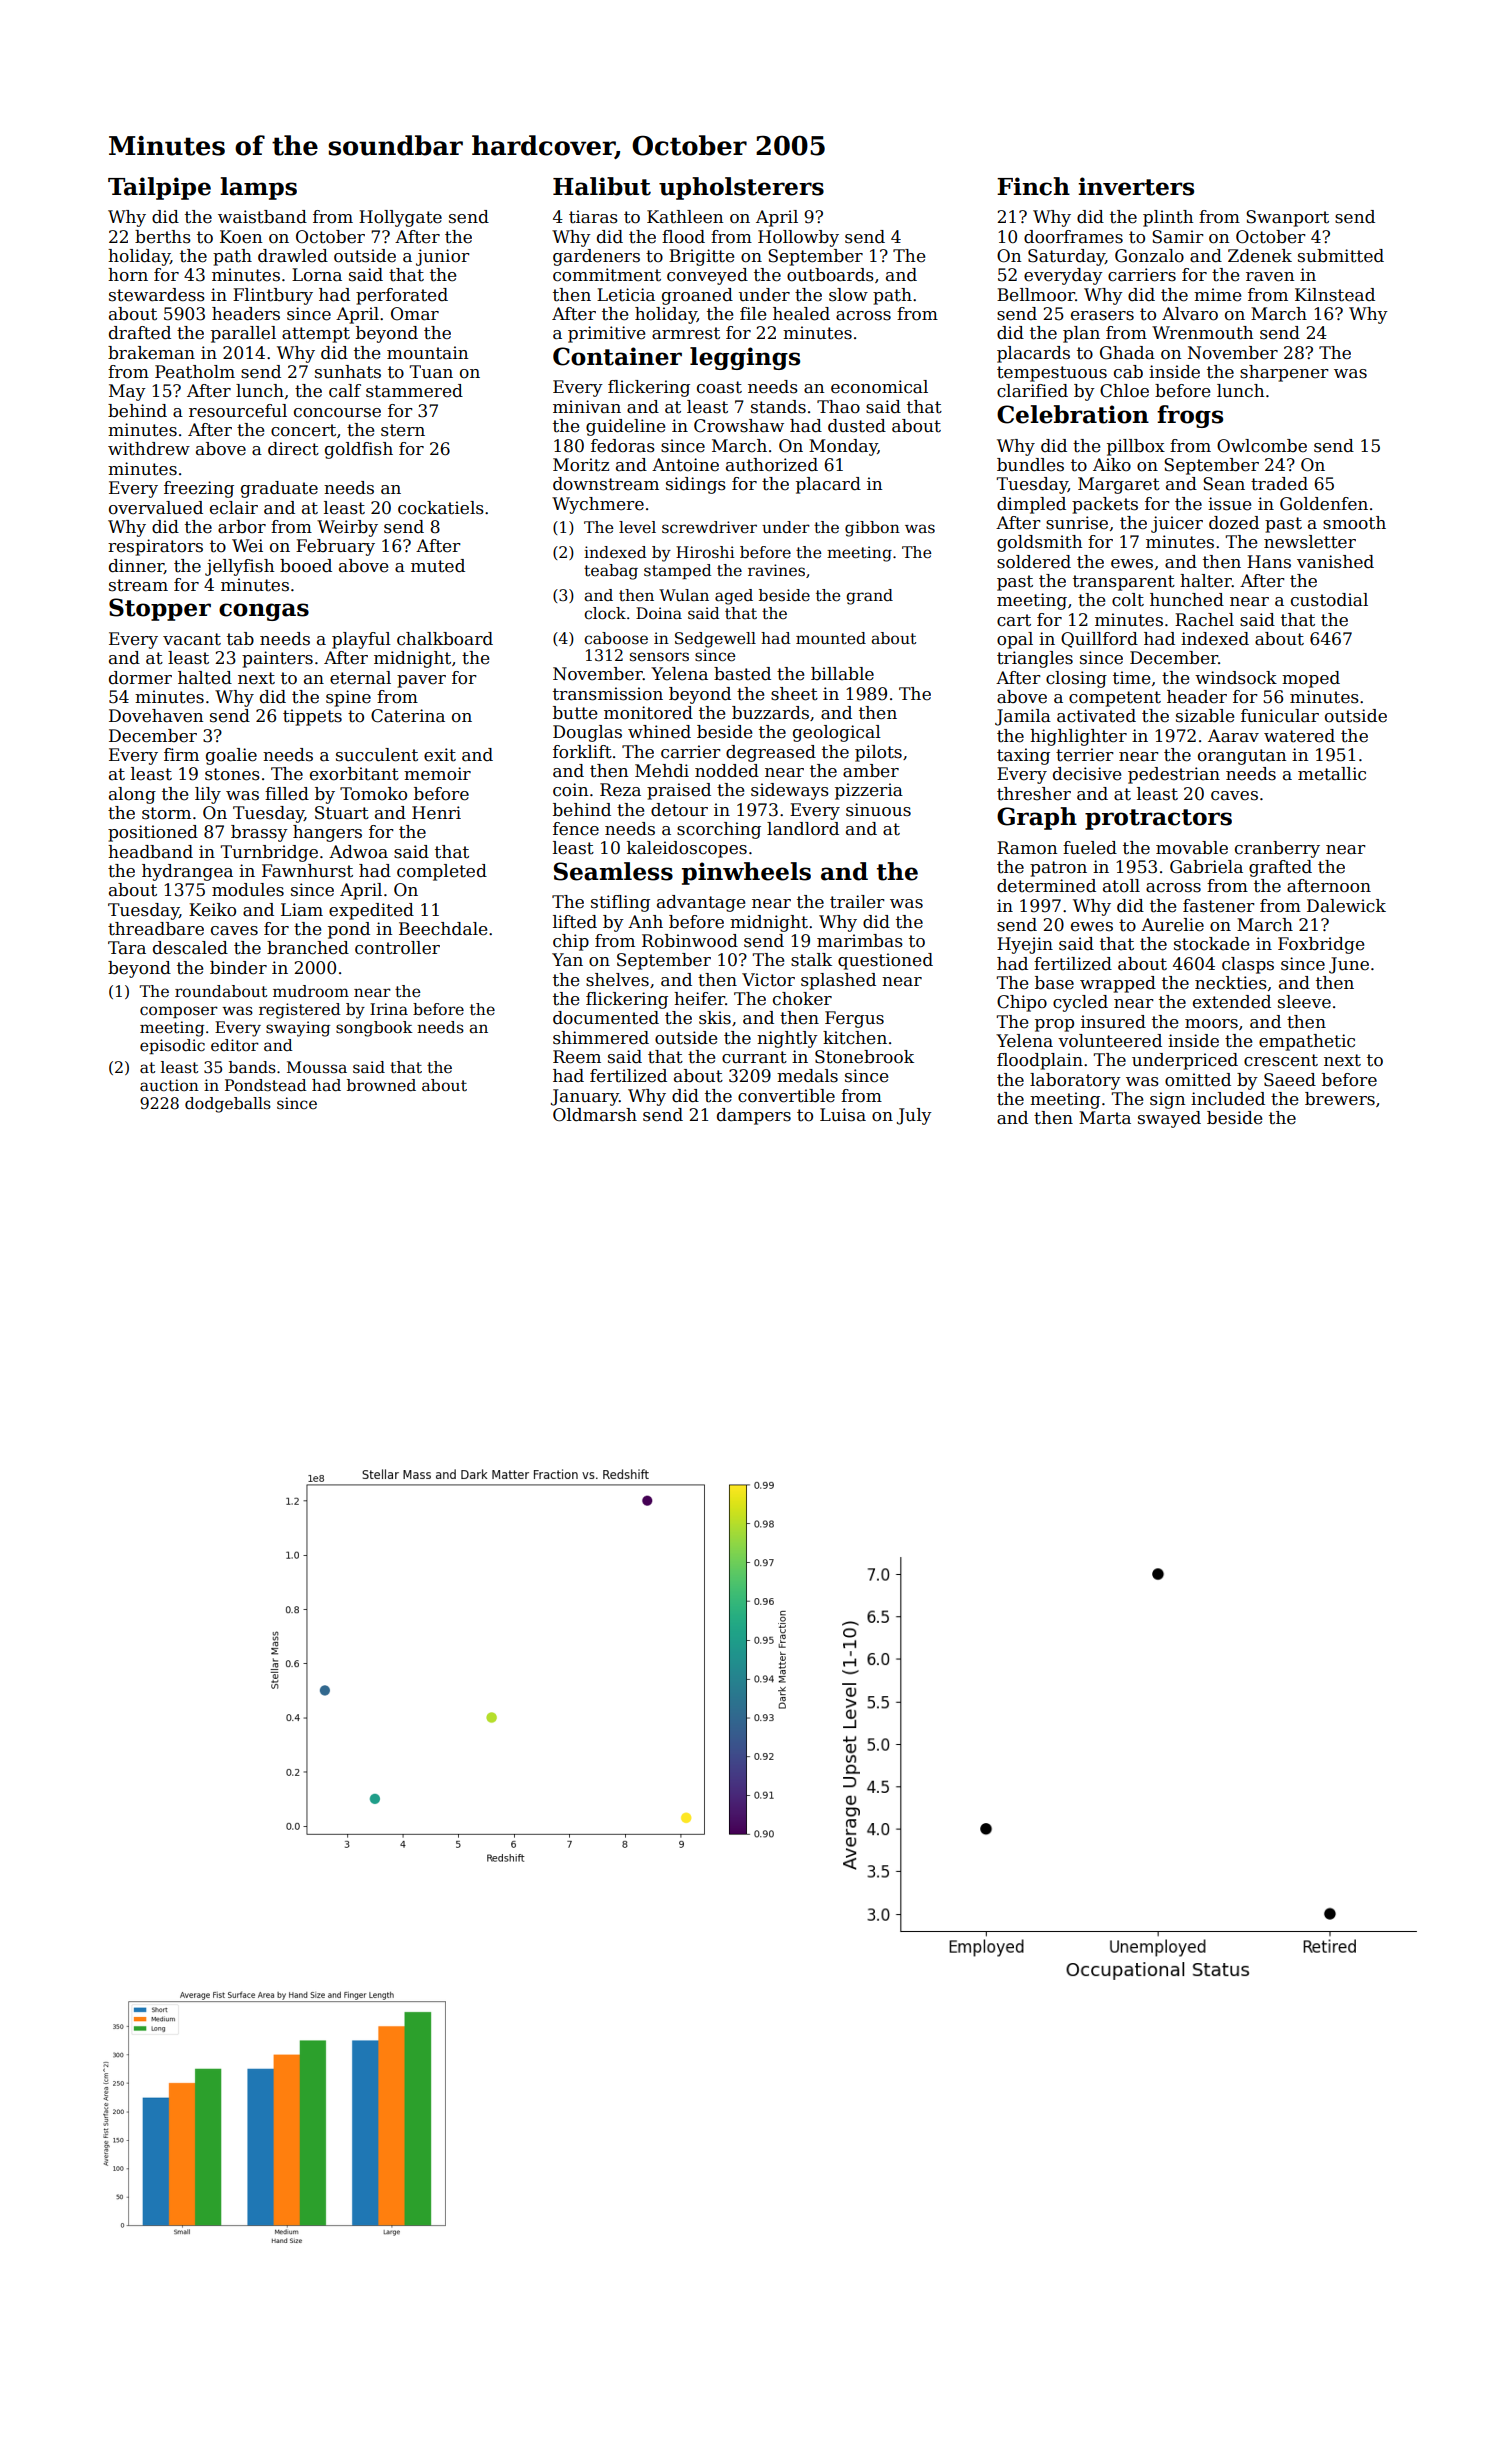 The height and width of the screenshot is (2464, 1496). Describe the element at coordinates (741, 188) in the screenshot. I see `upholsterers` at that location.
